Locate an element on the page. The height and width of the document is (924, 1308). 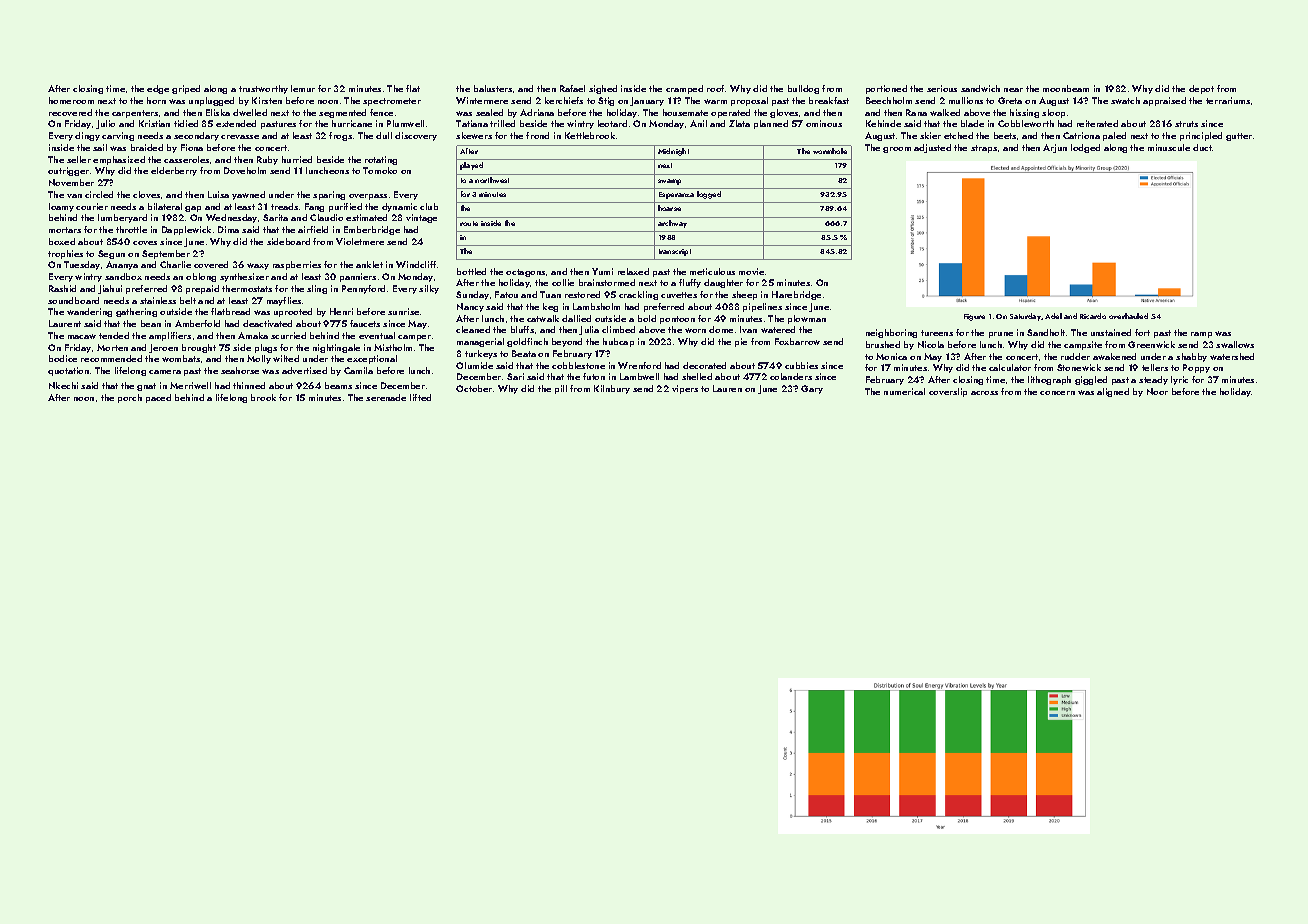
vipers is located at coordinates (685, 389).
